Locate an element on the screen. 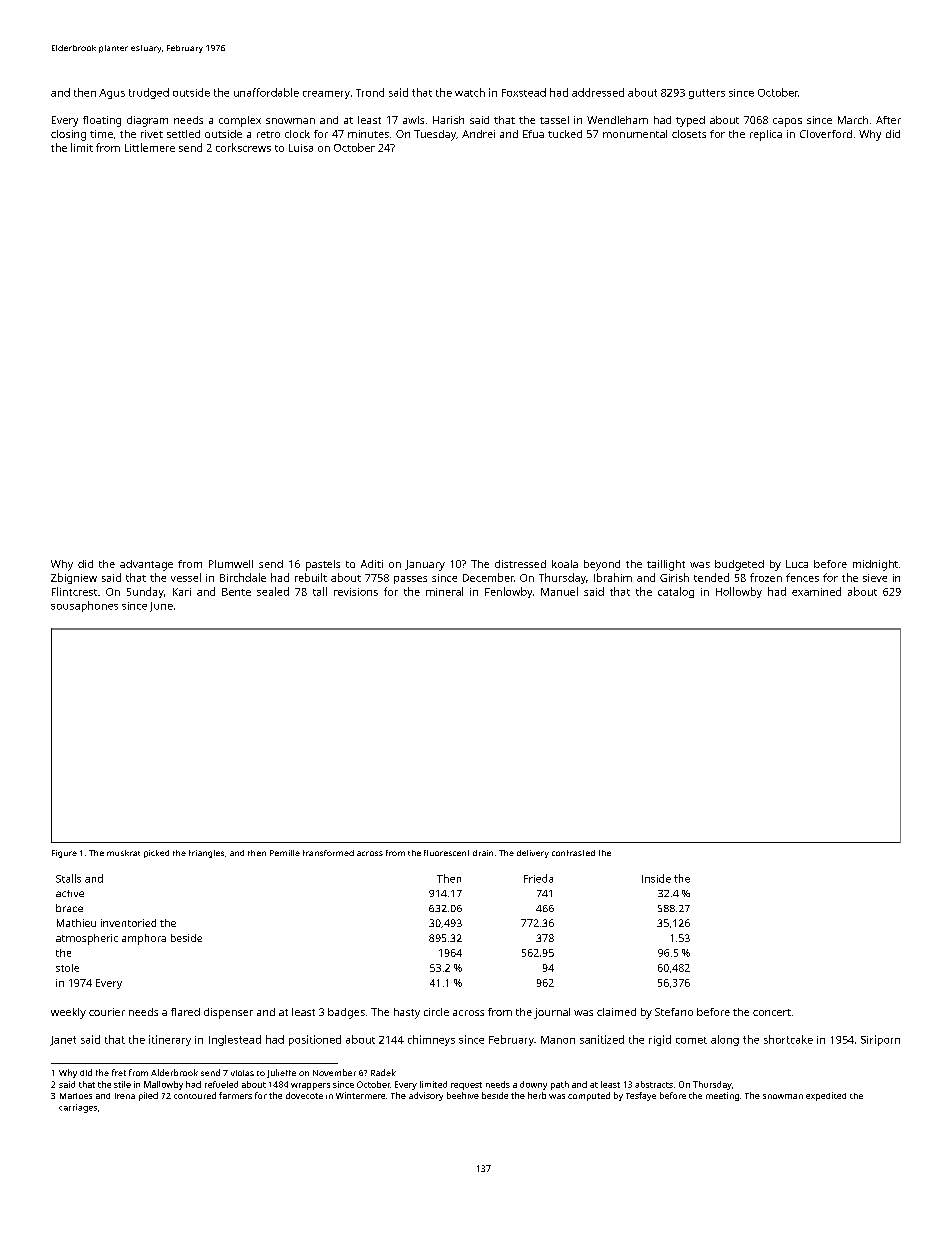  farmers is located at coordinates (235, 1095).
